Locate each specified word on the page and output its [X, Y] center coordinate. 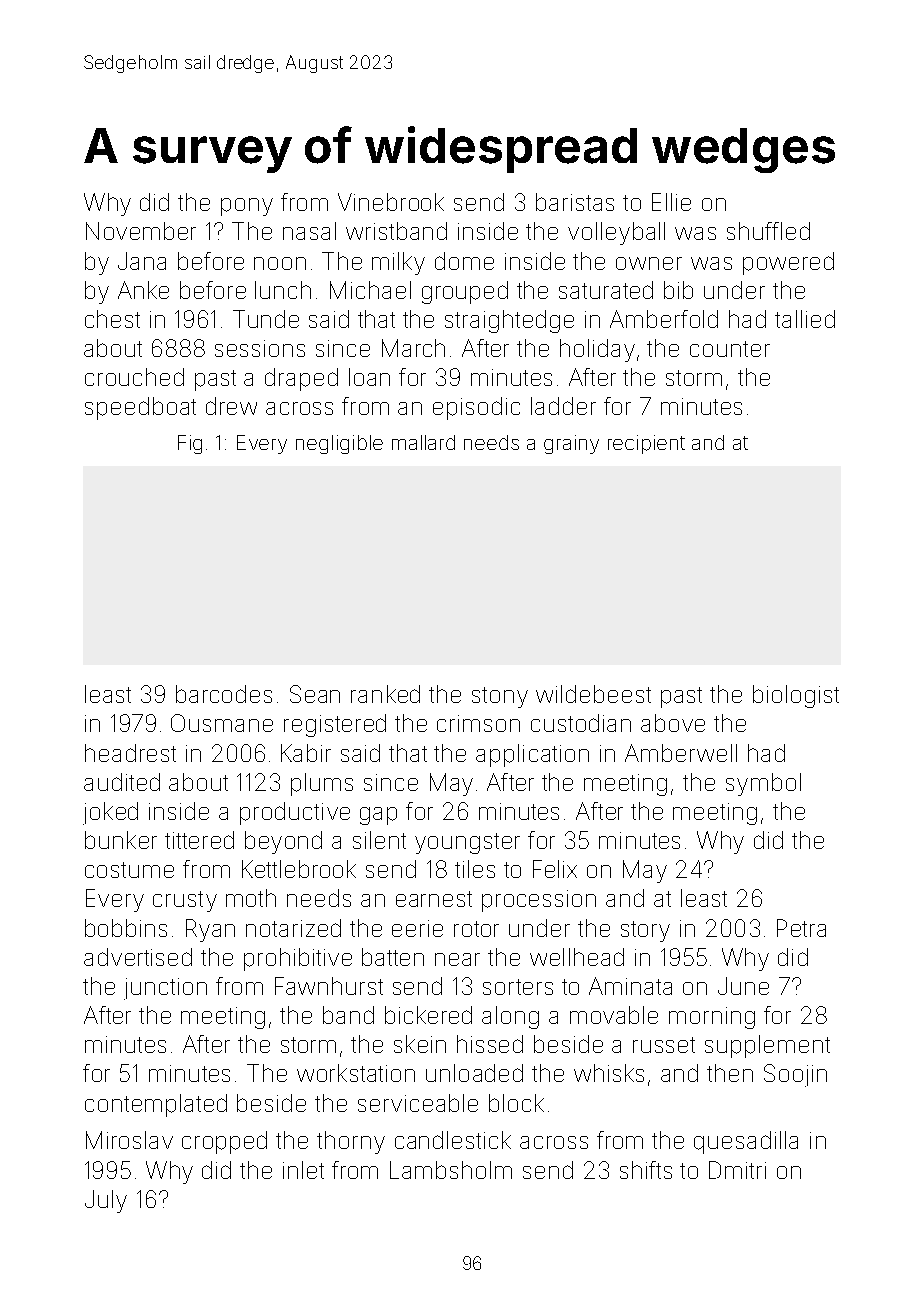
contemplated [156, 1105]
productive [295, 813]
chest [112, 319]
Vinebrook [391, 202]
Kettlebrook [299, 869]
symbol [763, 784]
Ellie [671, 202]
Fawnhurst [329, 986]
